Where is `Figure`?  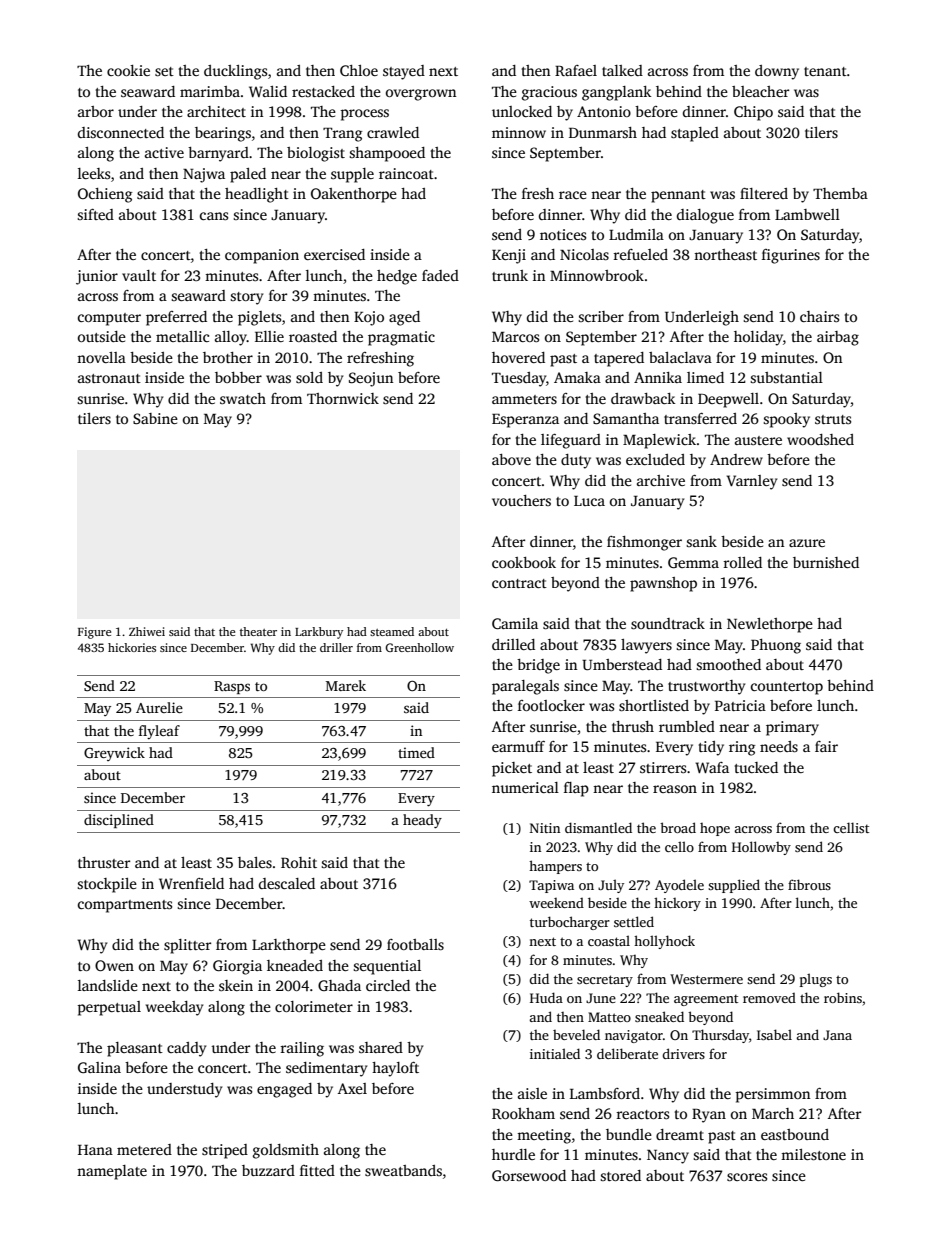
Figure is located at coordinates (94, 633).
